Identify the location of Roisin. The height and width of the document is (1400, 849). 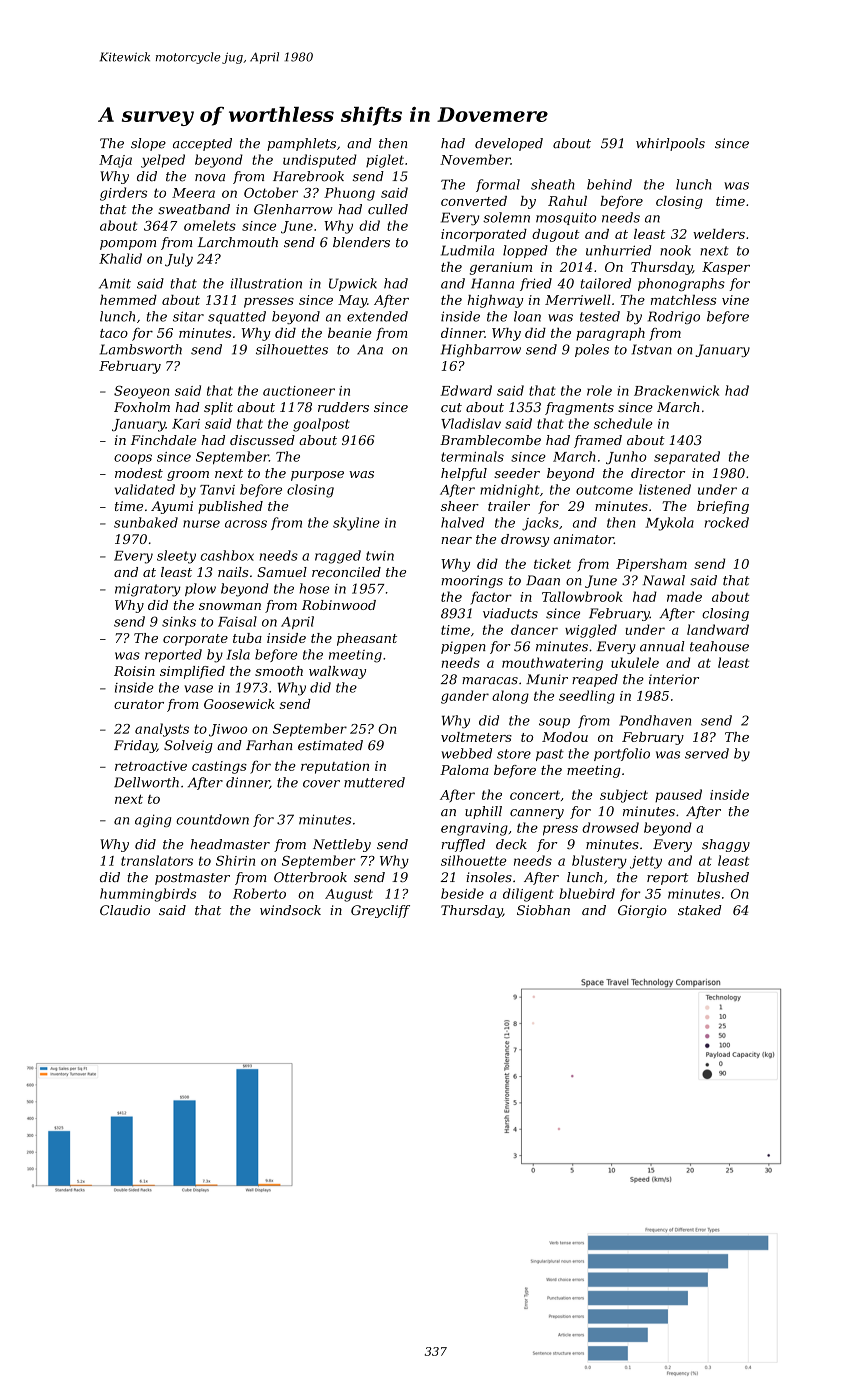
(134, 671).
